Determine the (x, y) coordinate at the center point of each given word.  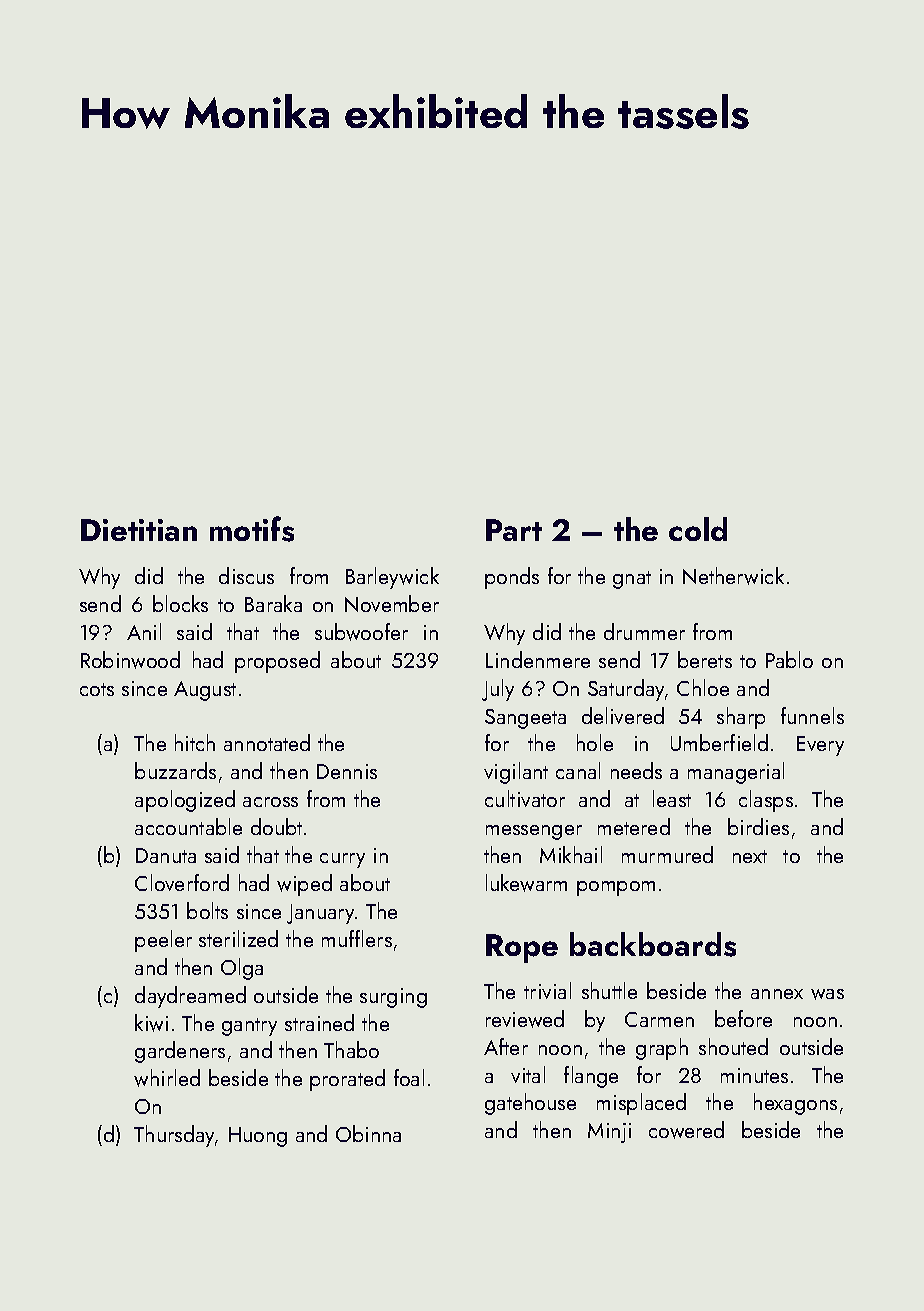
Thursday (174, 1136)
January (320, 914)
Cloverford (182, 882)
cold (698, 529)
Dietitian (139, 530)
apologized (185, 801)
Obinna (368, 1133)
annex (777, 994)
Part (514, 530)
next (750, 856)
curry (342, 860)
